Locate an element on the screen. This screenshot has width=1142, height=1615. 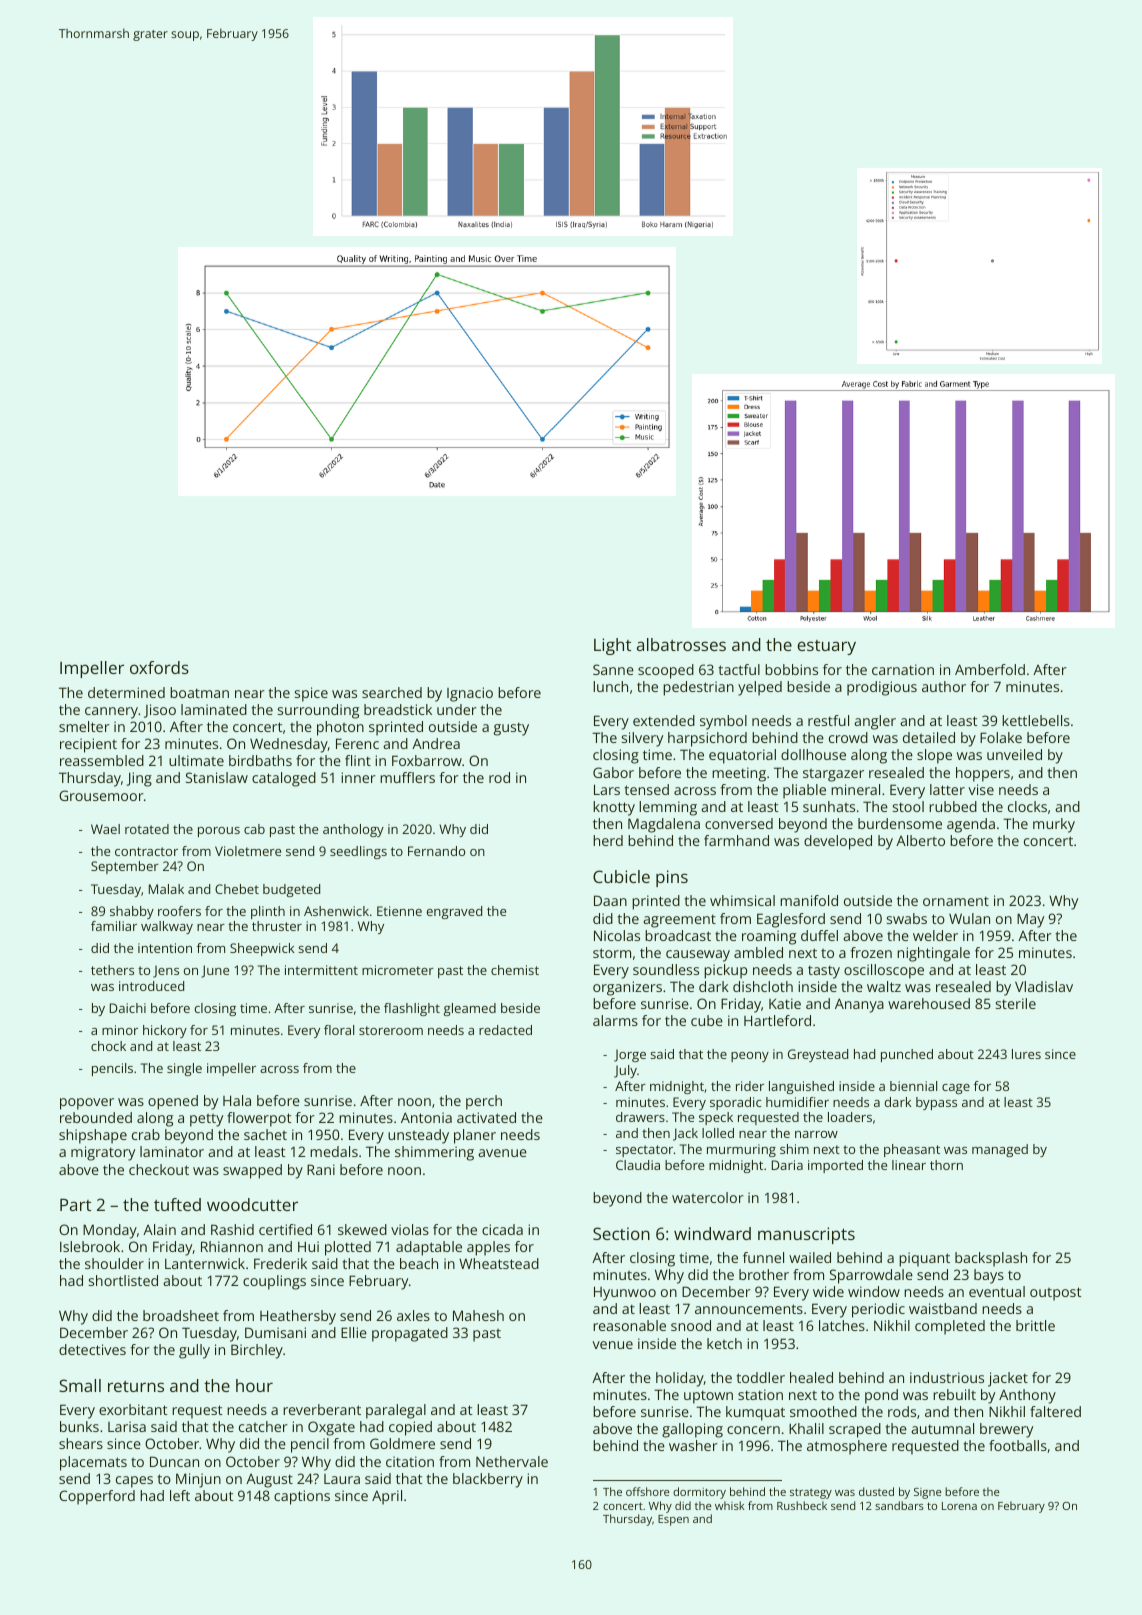
birdbaths is located at coordinates (260, 760).
